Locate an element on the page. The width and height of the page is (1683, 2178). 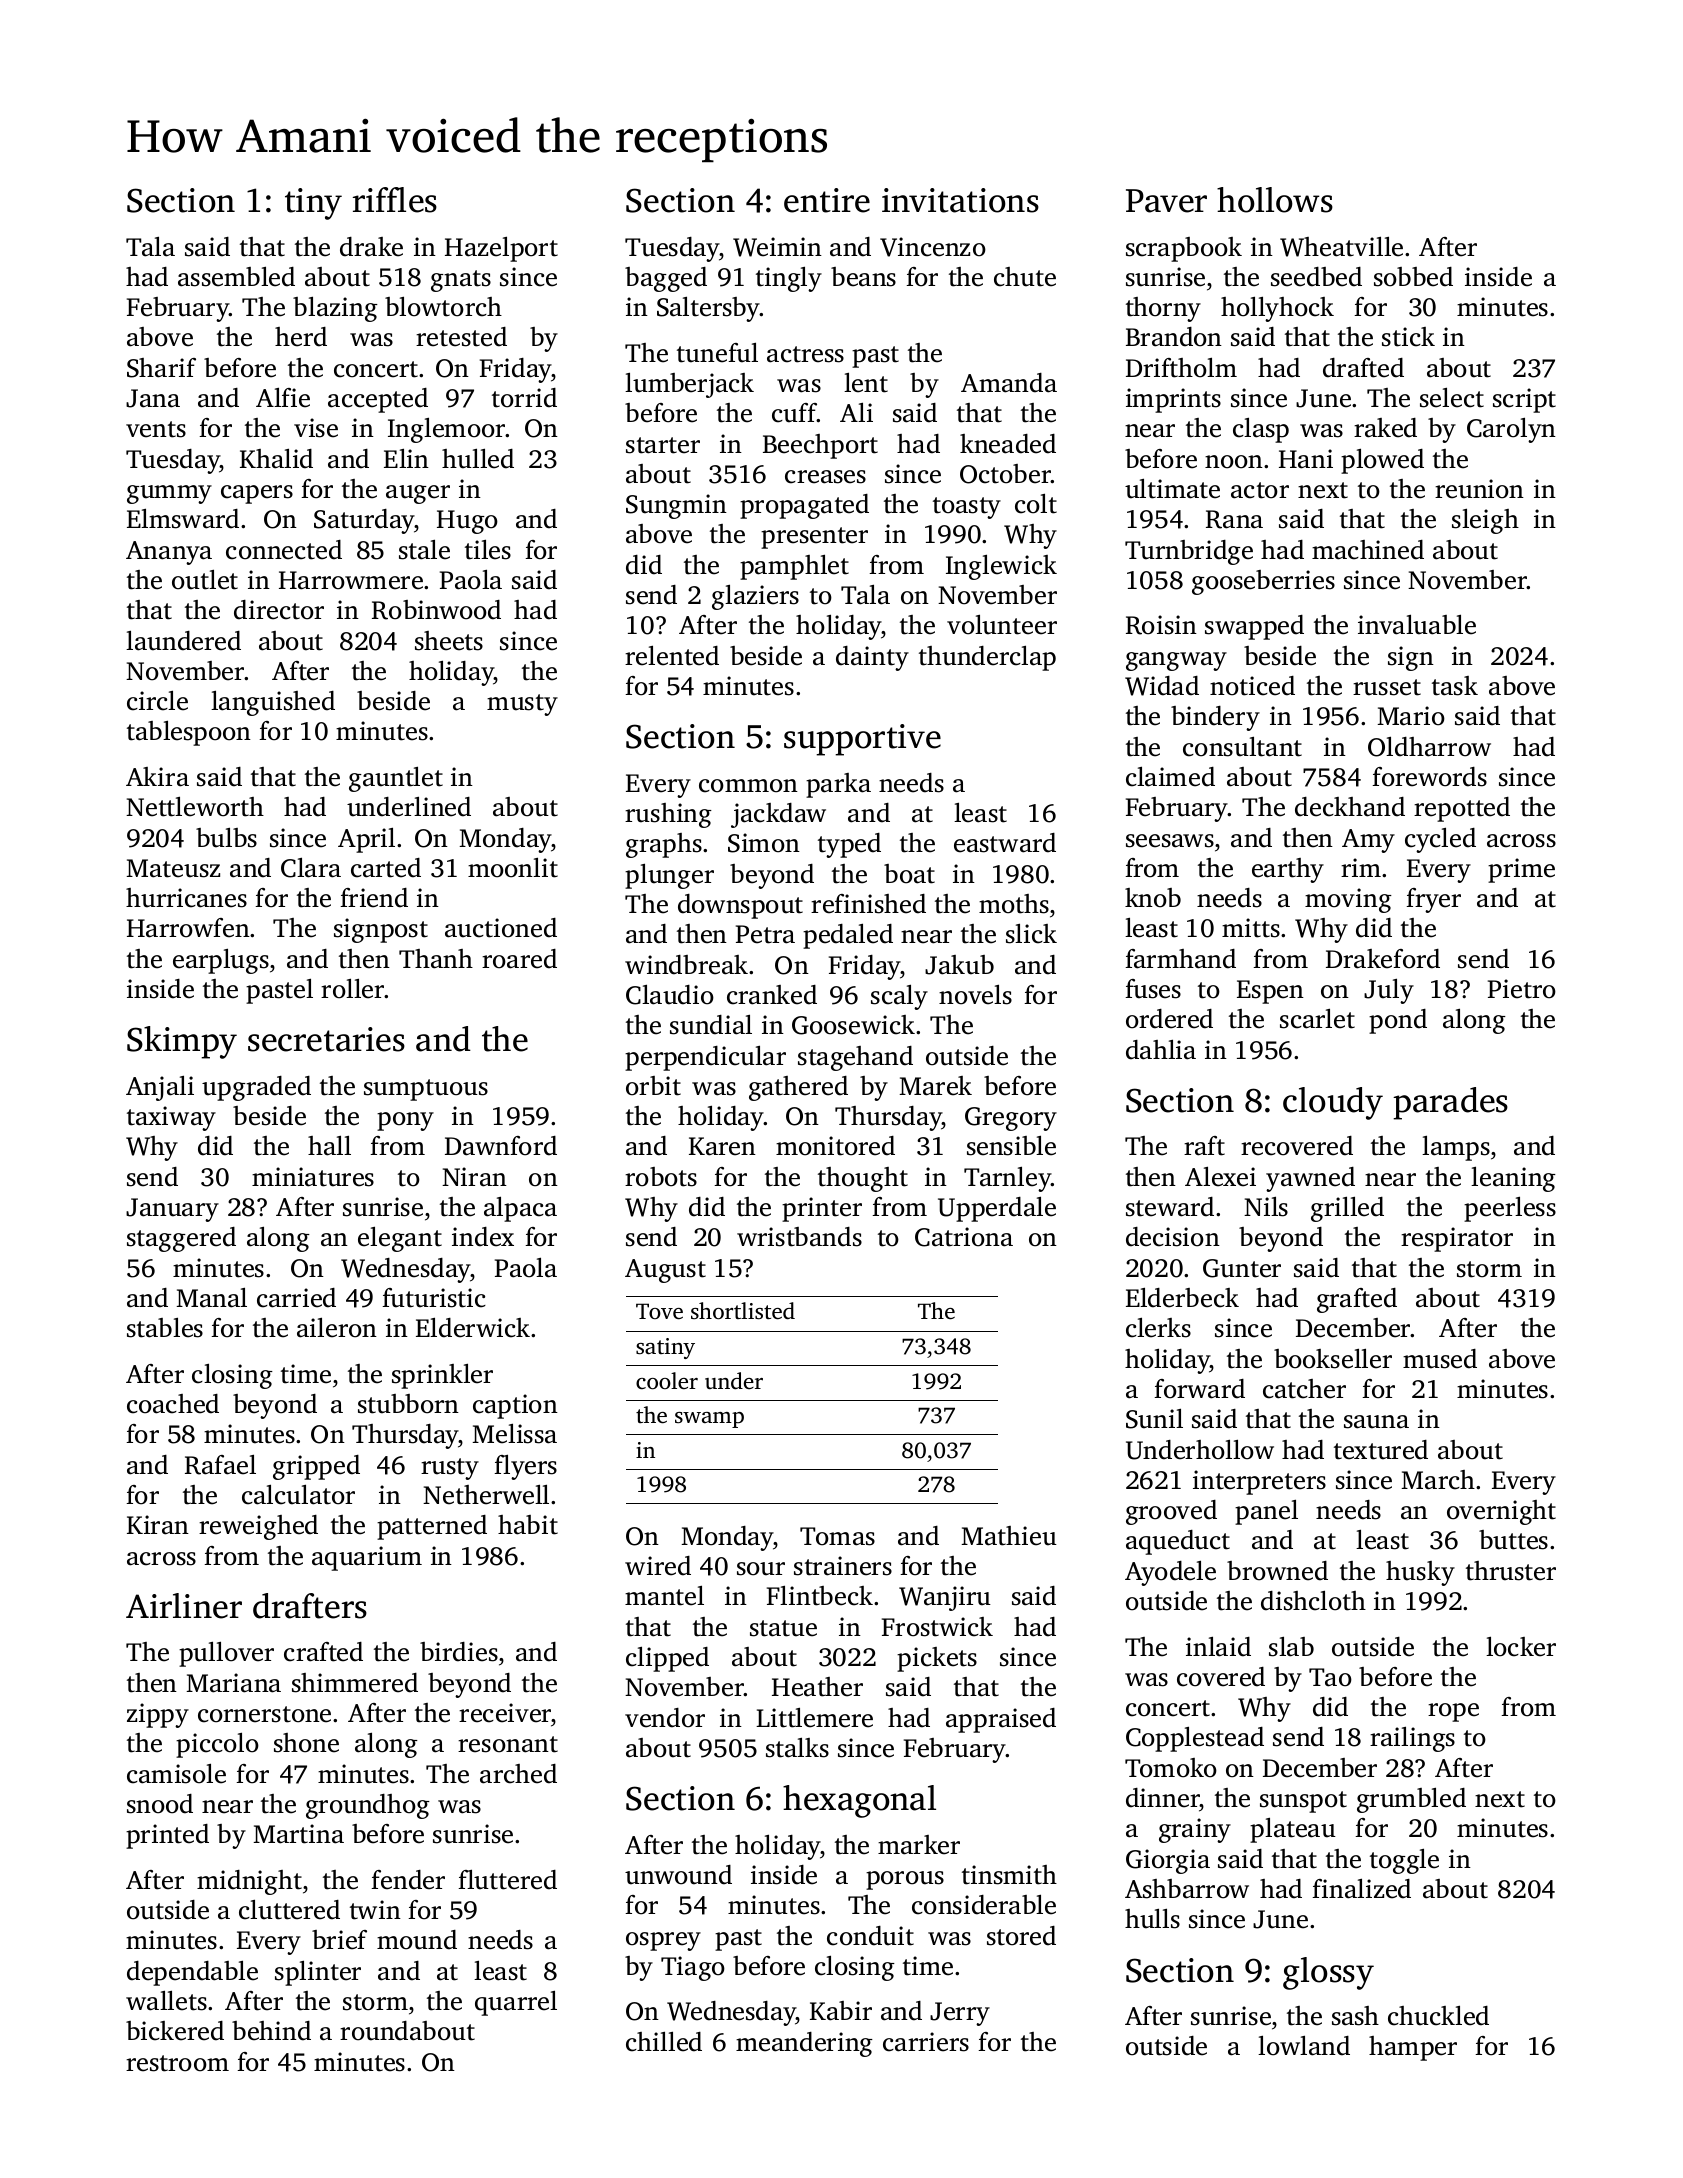
moonlit is located at coordinates (513, 868).
